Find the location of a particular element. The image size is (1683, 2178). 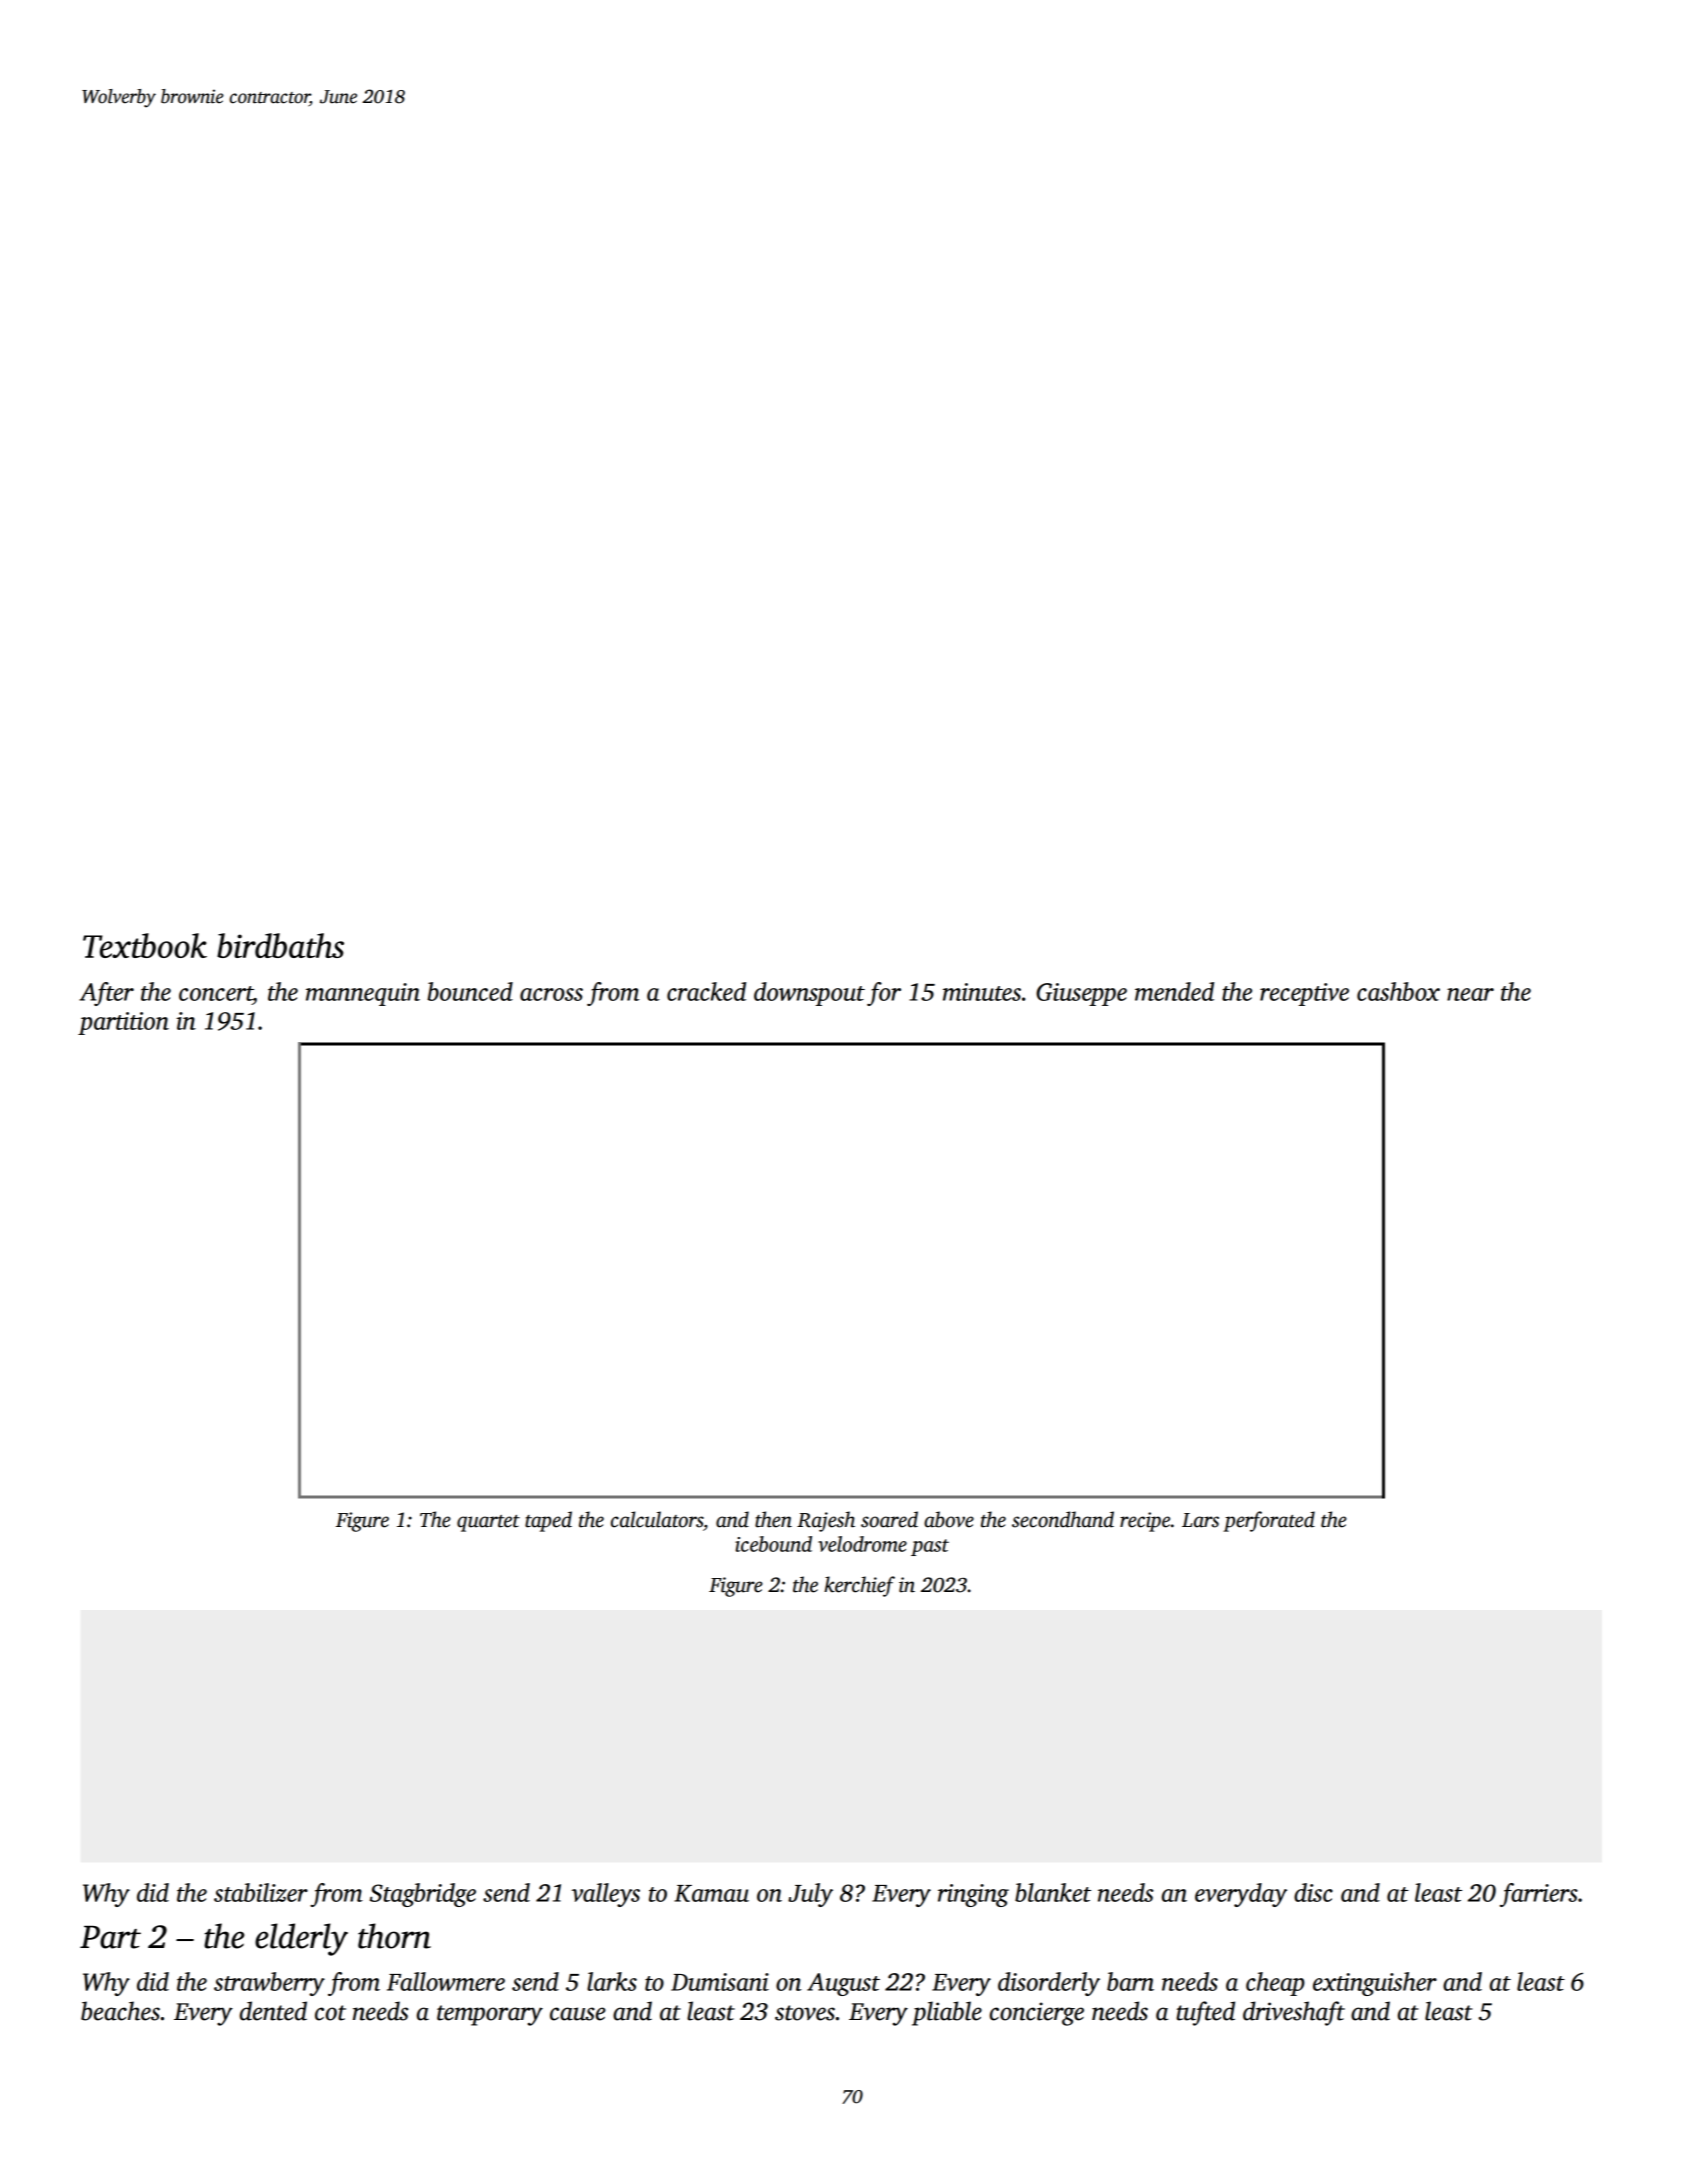

elderly is located at coordinates (301, 1939).
